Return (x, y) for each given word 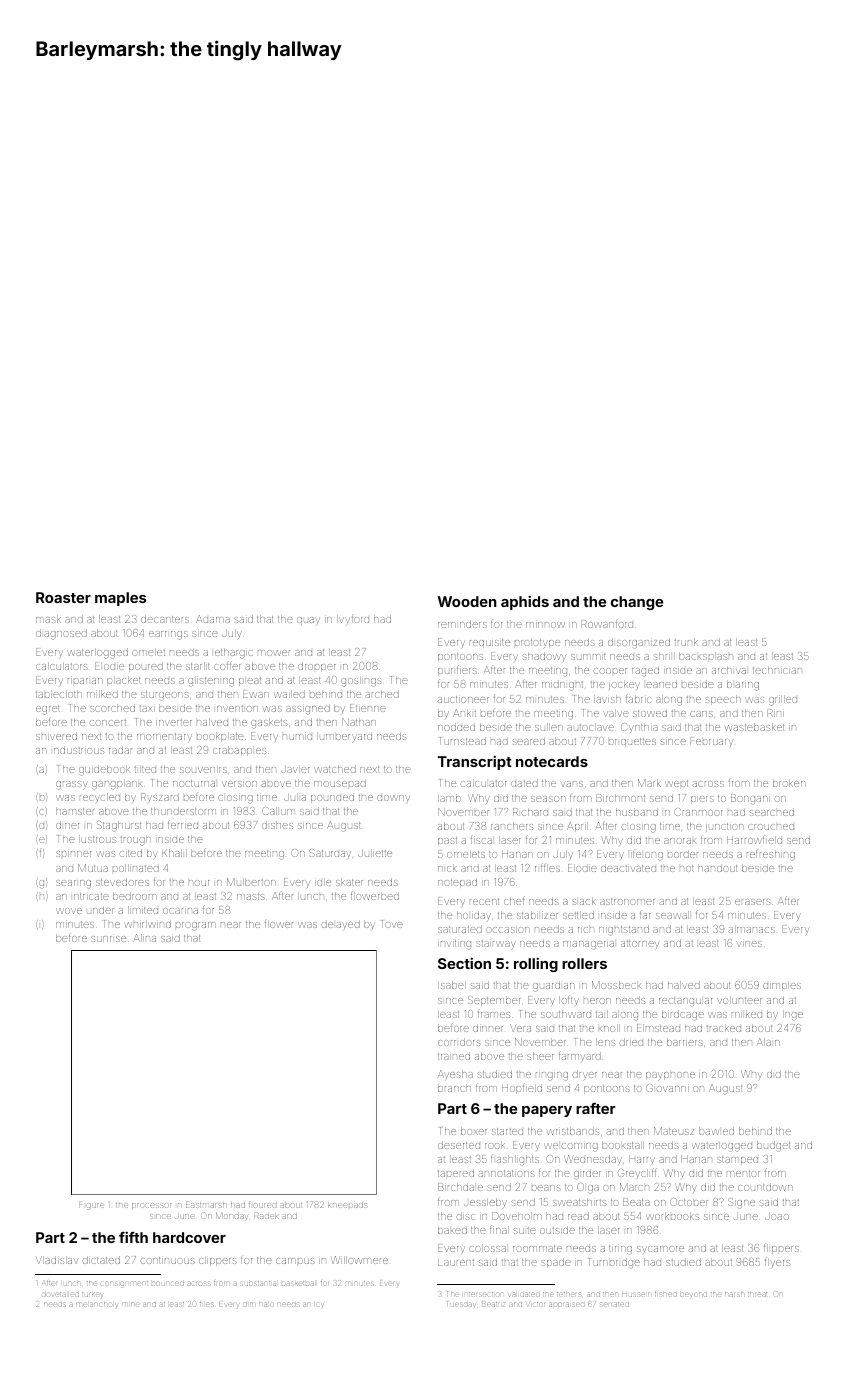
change (637, 603)
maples (120, 599)
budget (773, 1146)
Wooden (467, 601)
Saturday (330, 853)
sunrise (108, 939)
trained (454, 1056)
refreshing (771, 855)
